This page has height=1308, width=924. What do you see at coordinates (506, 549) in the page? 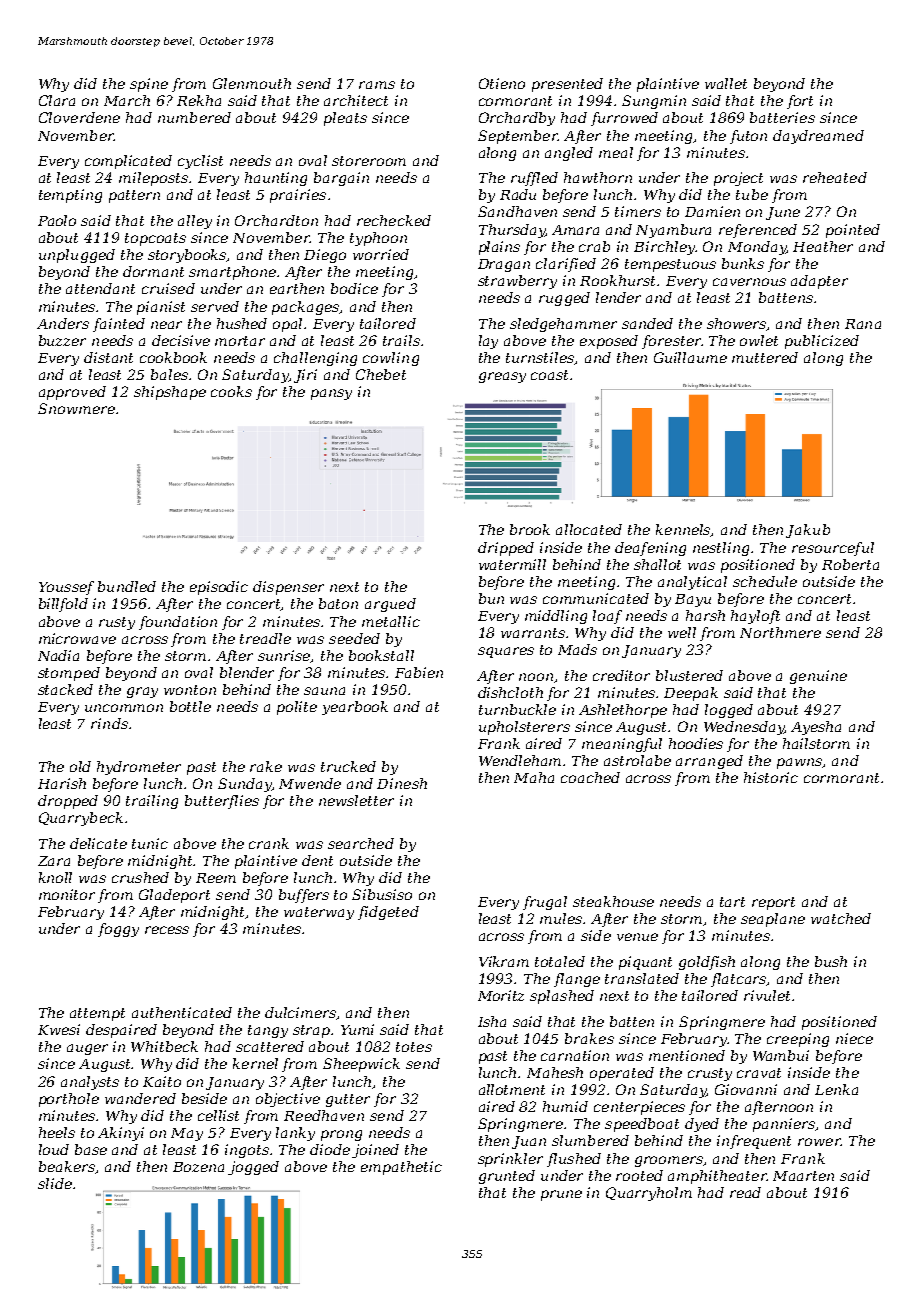
I see `dripped` at bounding box center [506, 549].
